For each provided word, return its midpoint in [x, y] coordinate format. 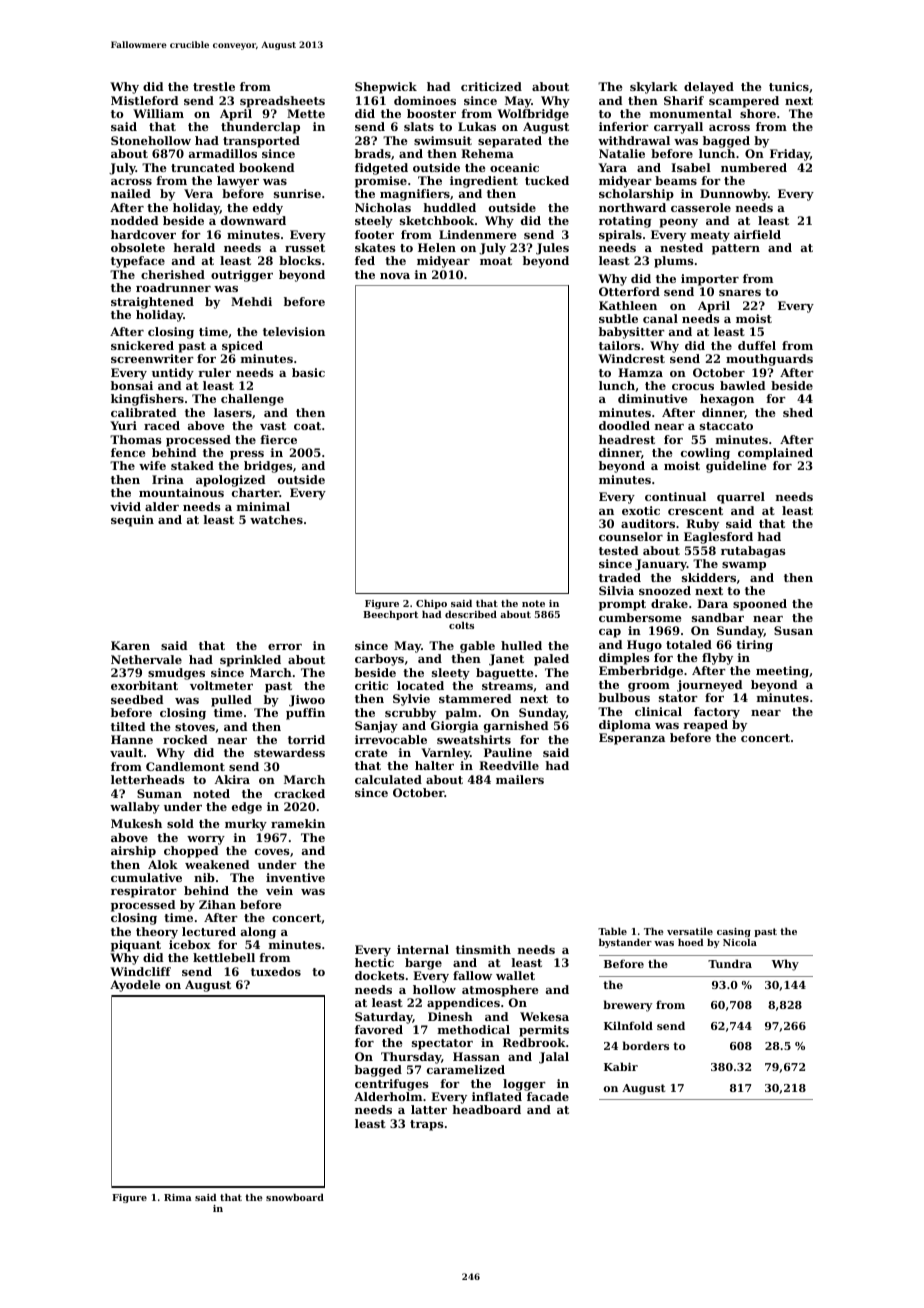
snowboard [295, 1197]
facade [548, 1096]
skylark [654, 88]
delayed [709, 88]
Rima [178, 1197]
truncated [203, 167]
